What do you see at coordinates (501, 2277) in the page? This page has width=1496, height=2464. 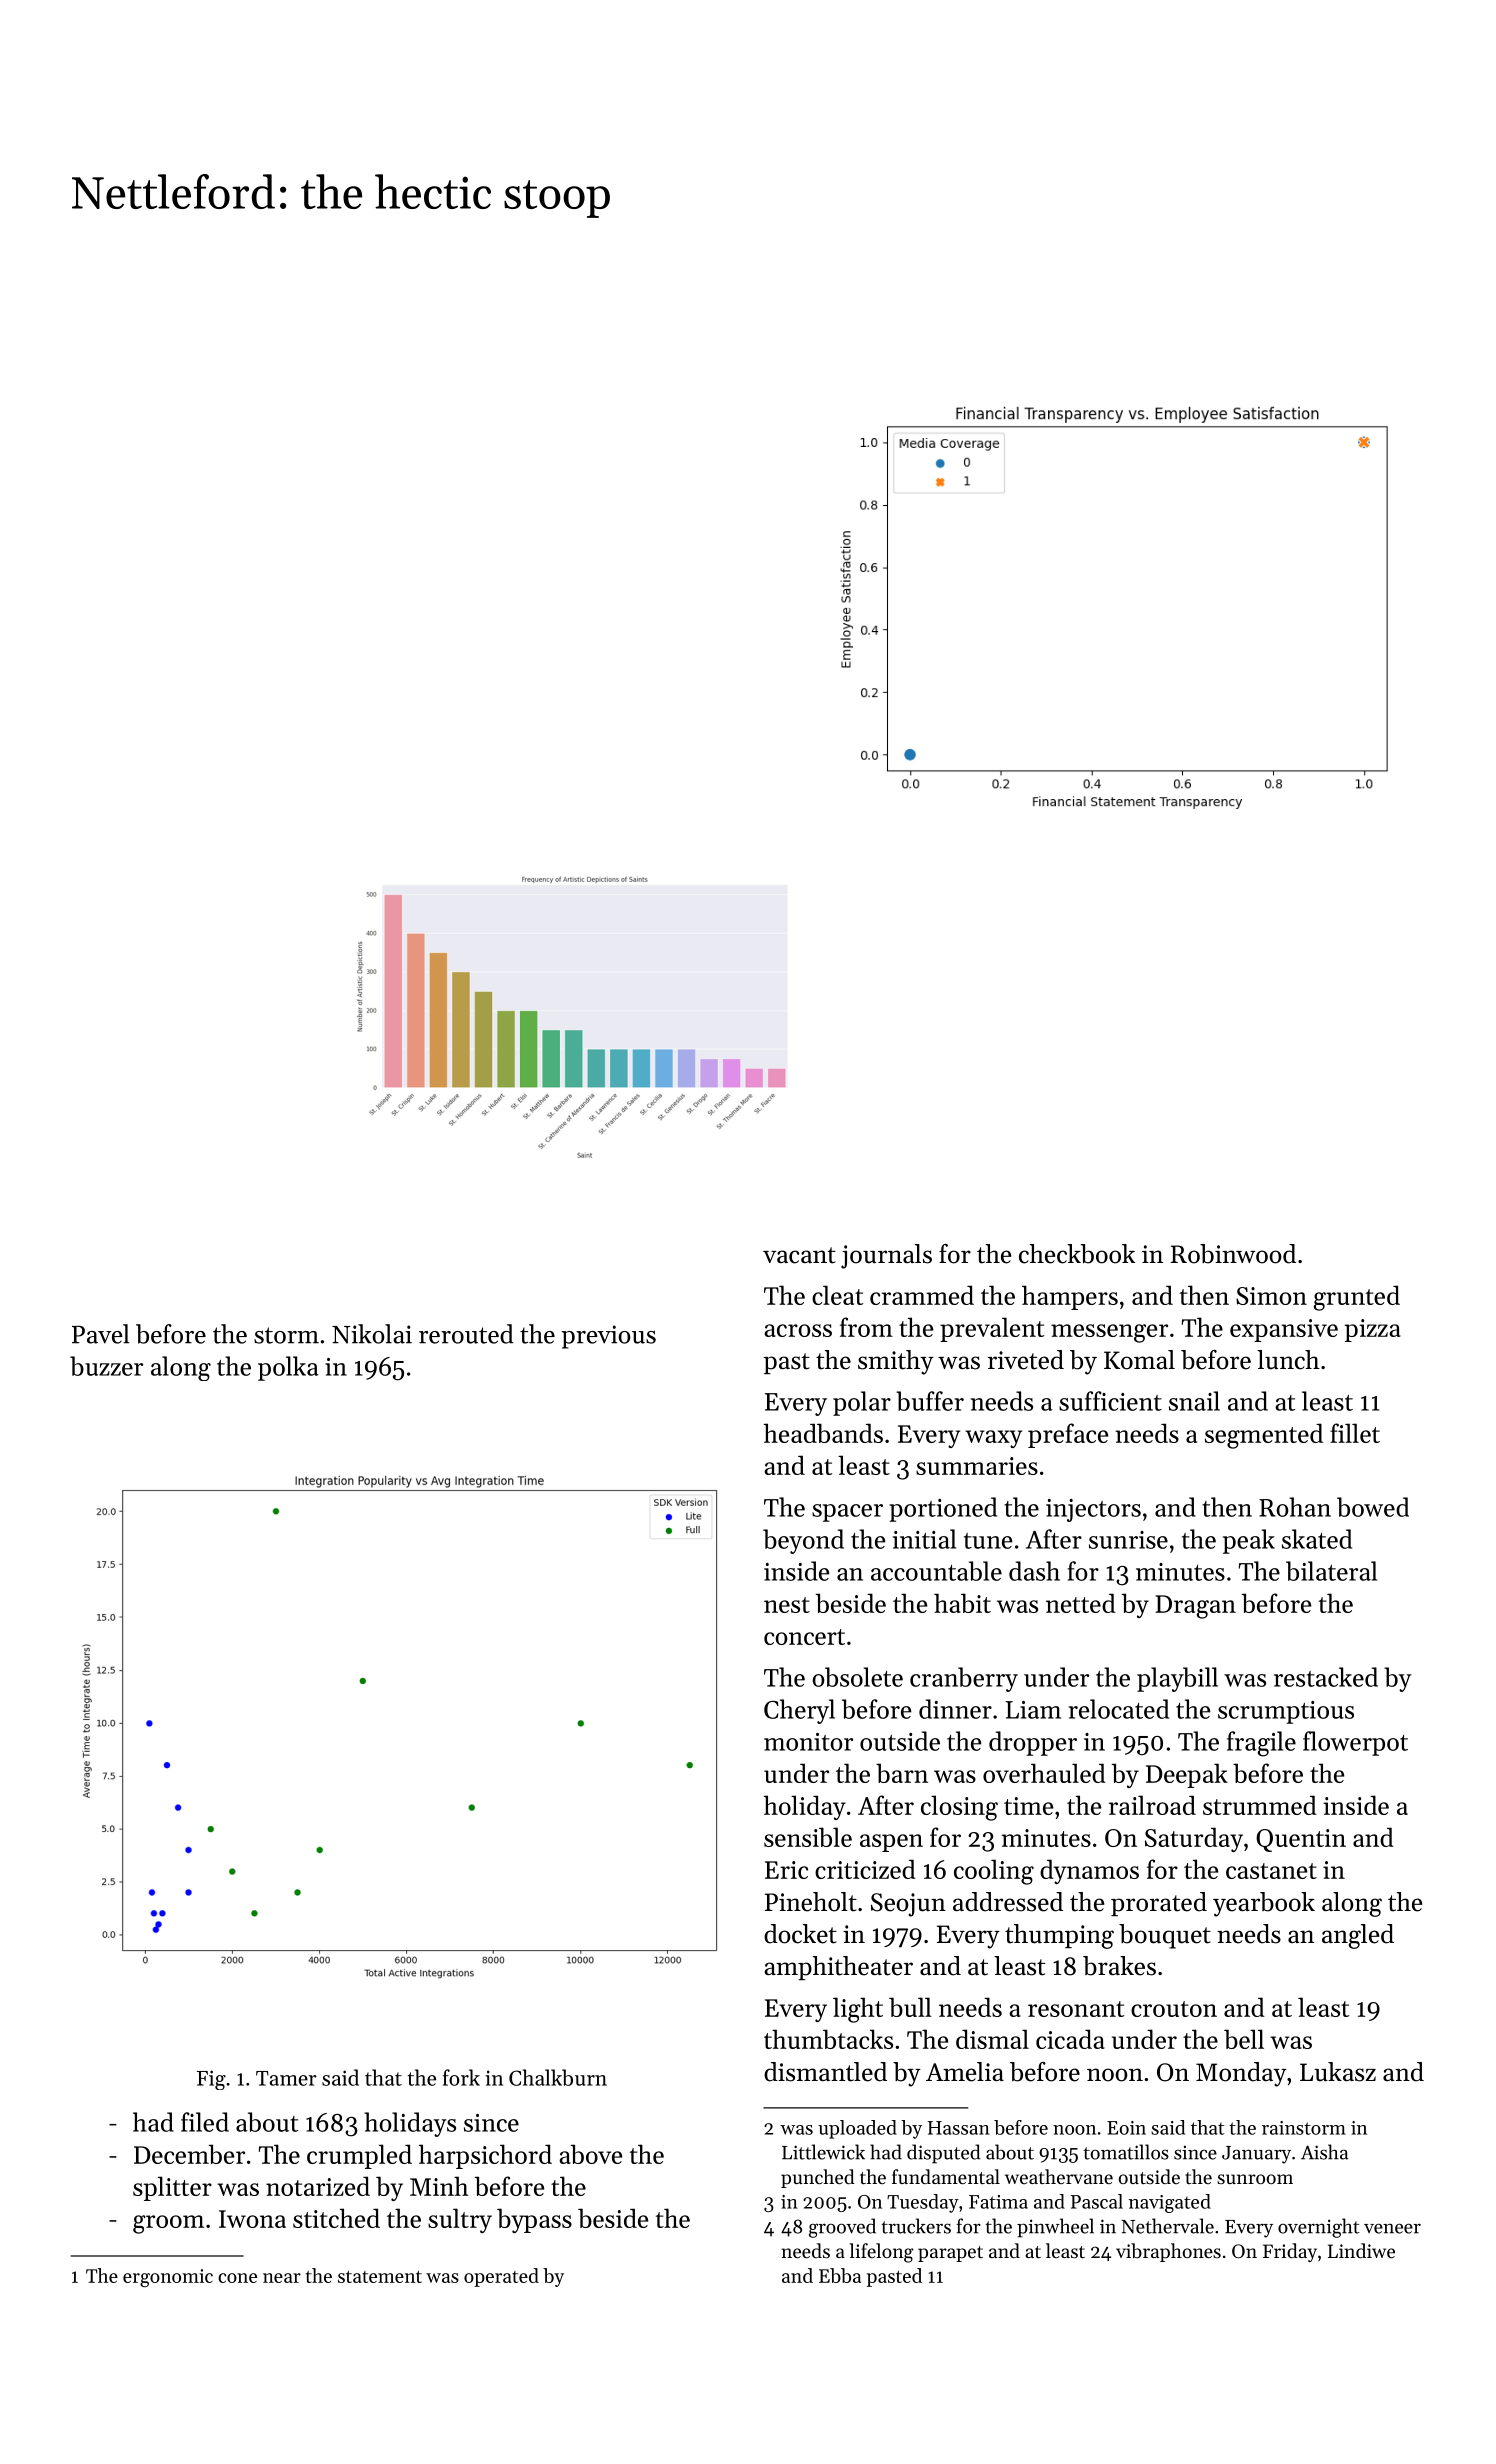 I see `operated` at bounding box center [501, 2277].
